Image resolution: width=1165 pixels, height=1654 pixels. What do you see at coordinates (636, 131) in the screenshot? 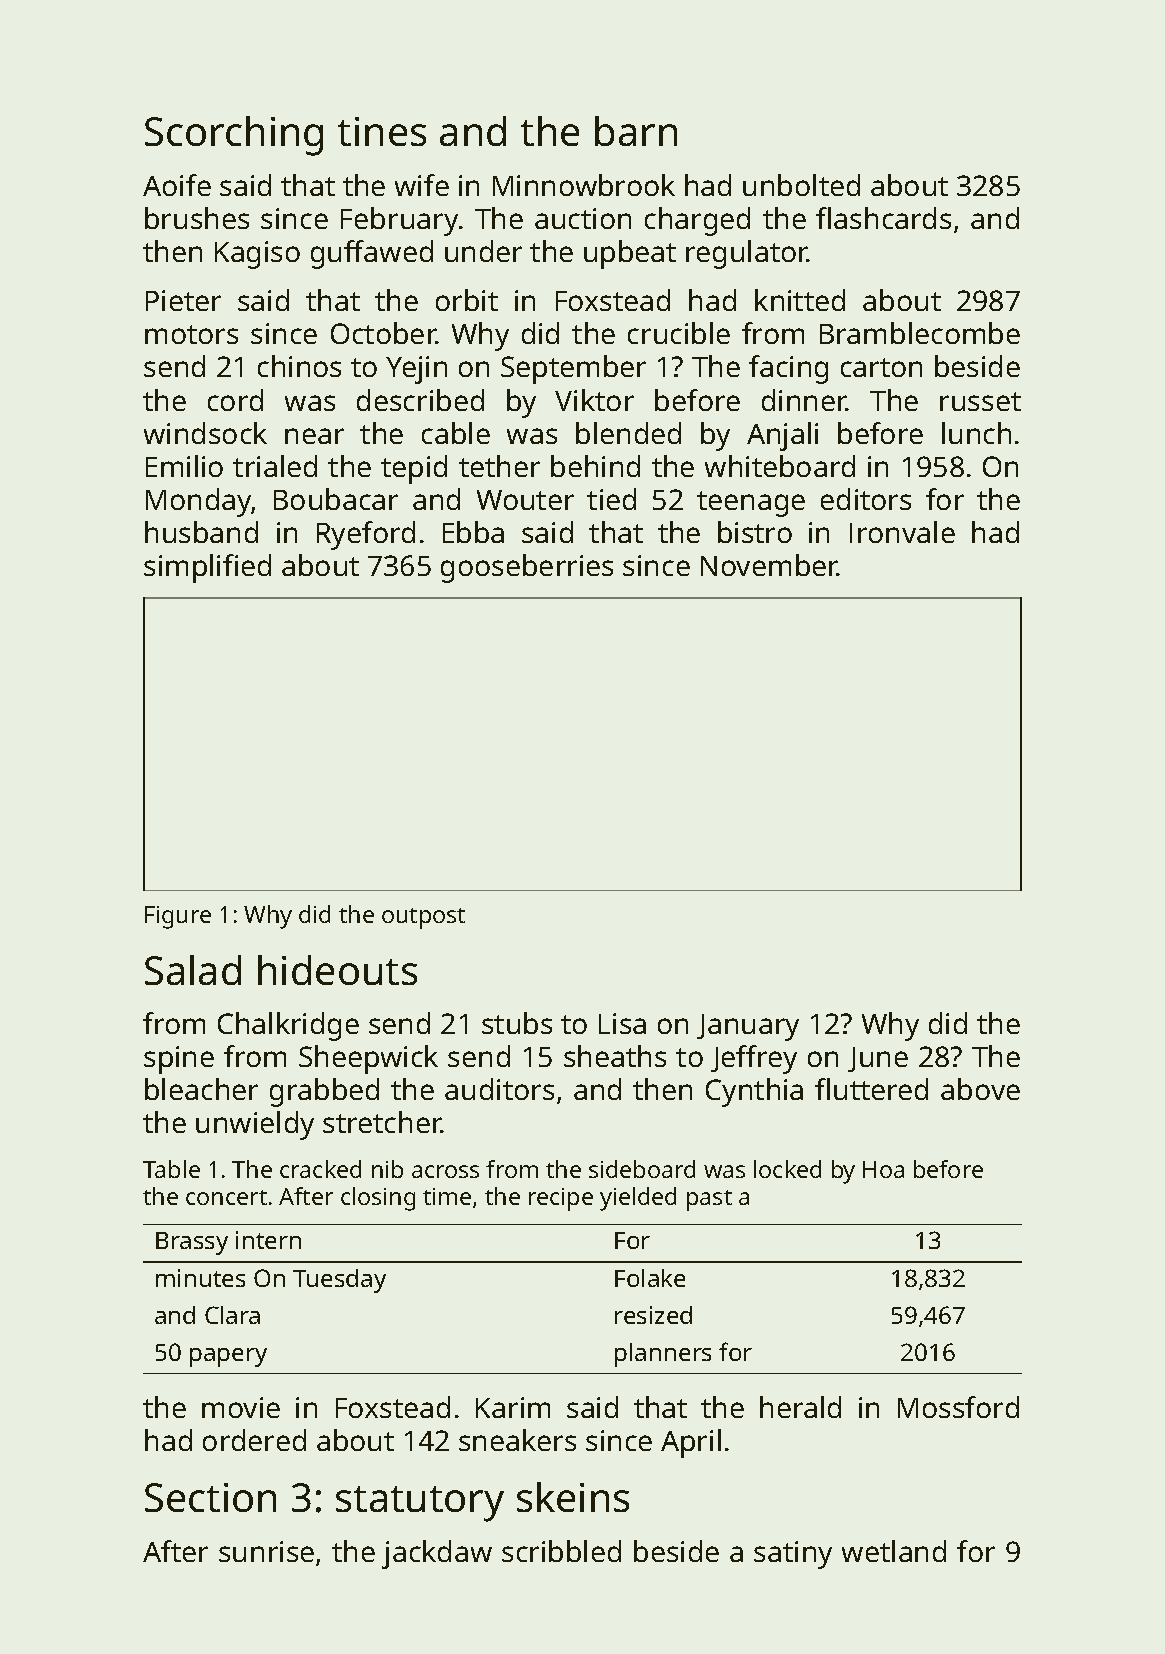
I see `barn` at bounding box center [636, 131].
